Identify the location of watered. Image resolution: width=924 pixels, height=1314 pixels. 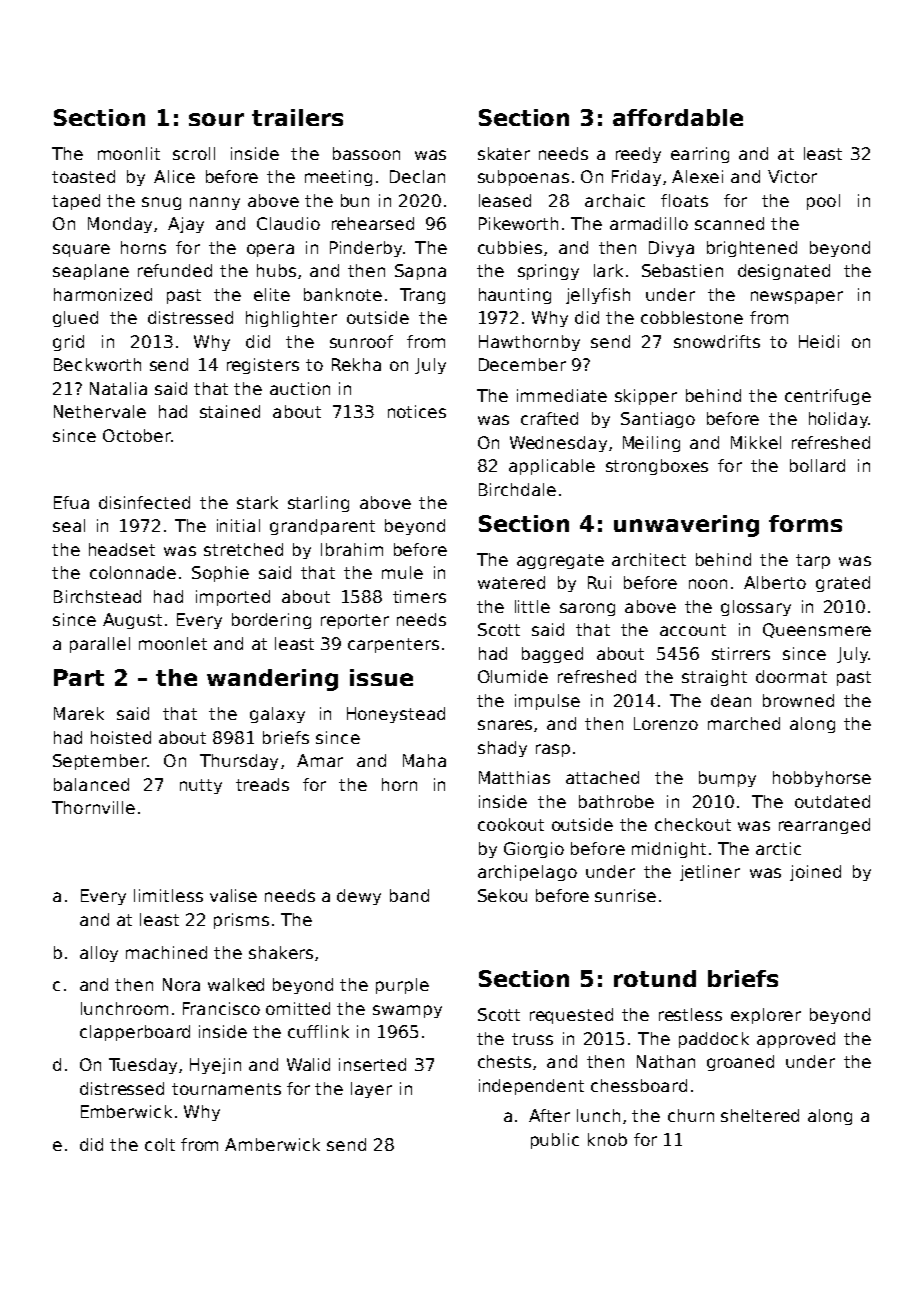
(511, 582).
